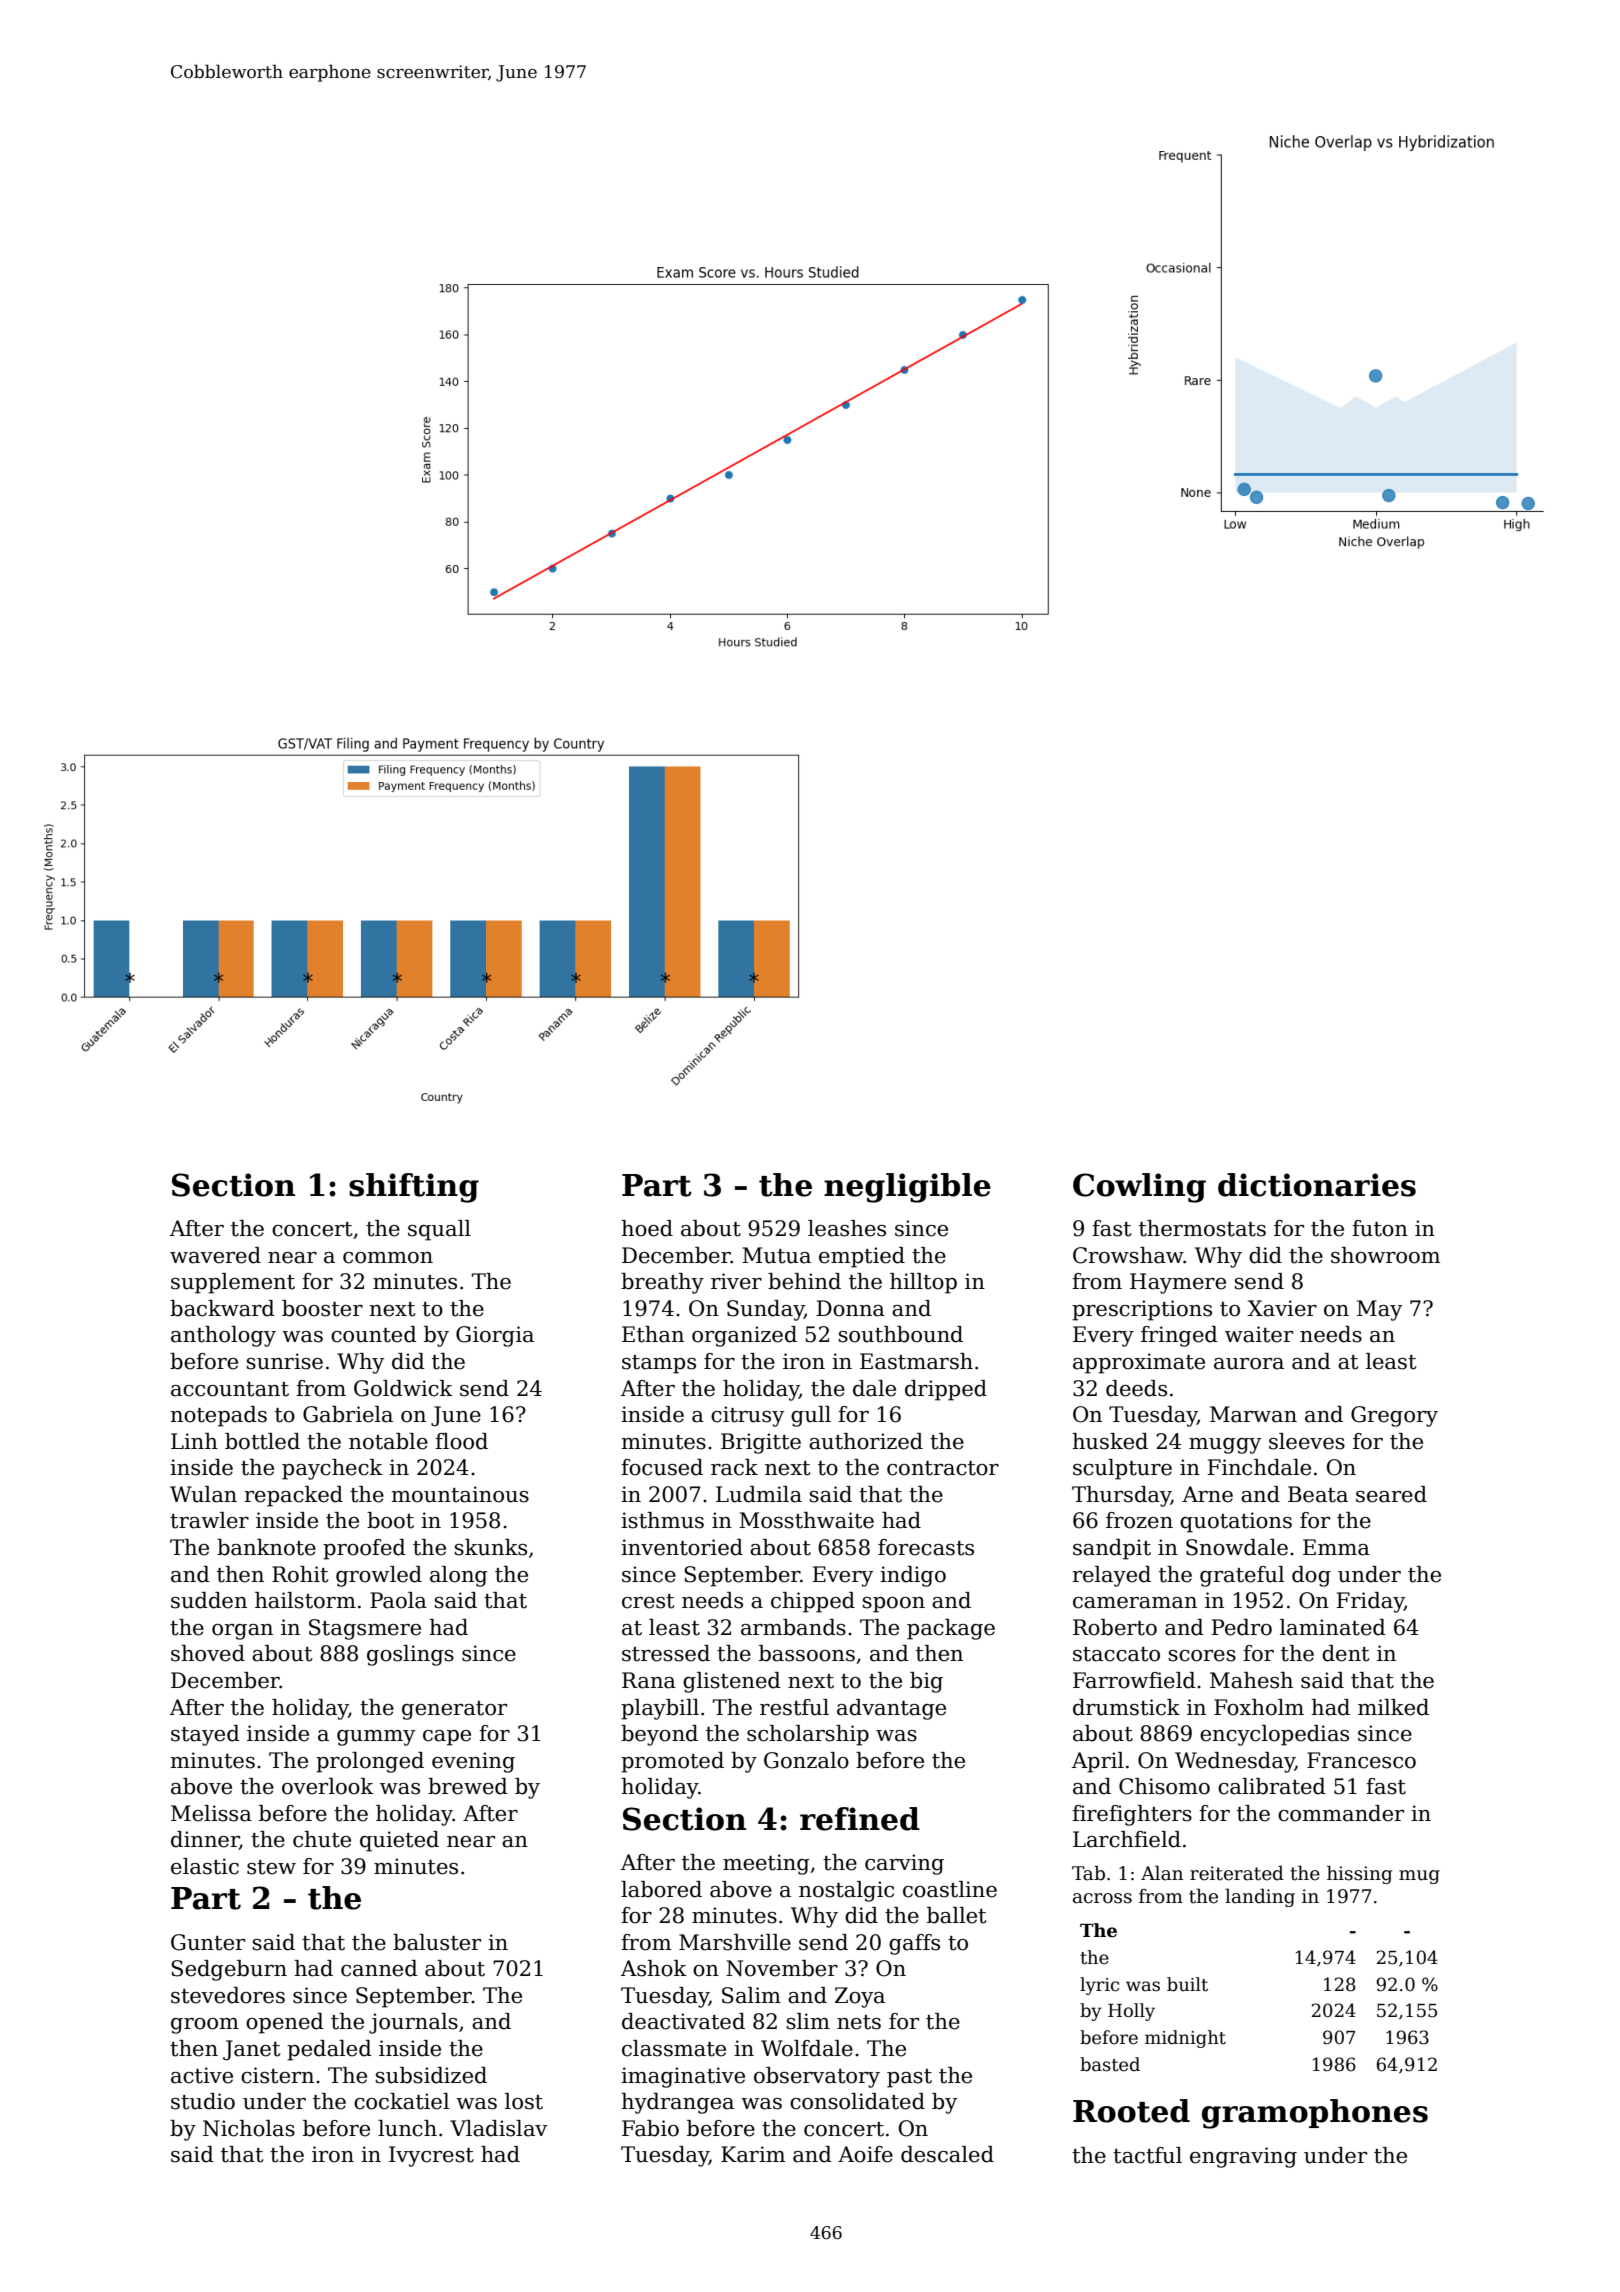  What do you see at coordinates (495, 1336) in the screenshot?
I see `Giorgia` at bounding box center [495, 1336].
